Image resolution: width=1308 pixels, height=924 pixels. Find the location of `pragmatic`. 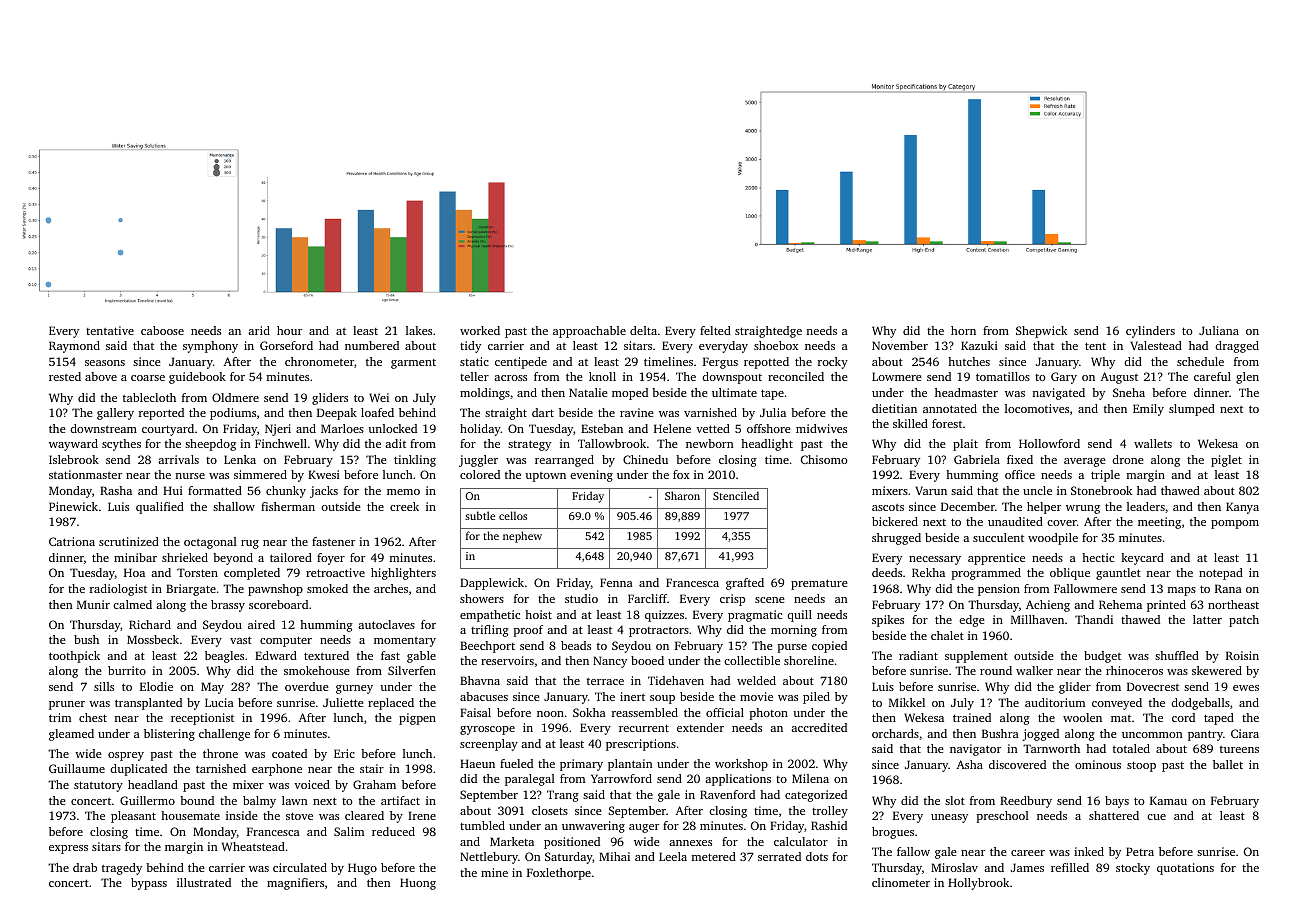

pragmatic is located at coordinates (755, 616).
